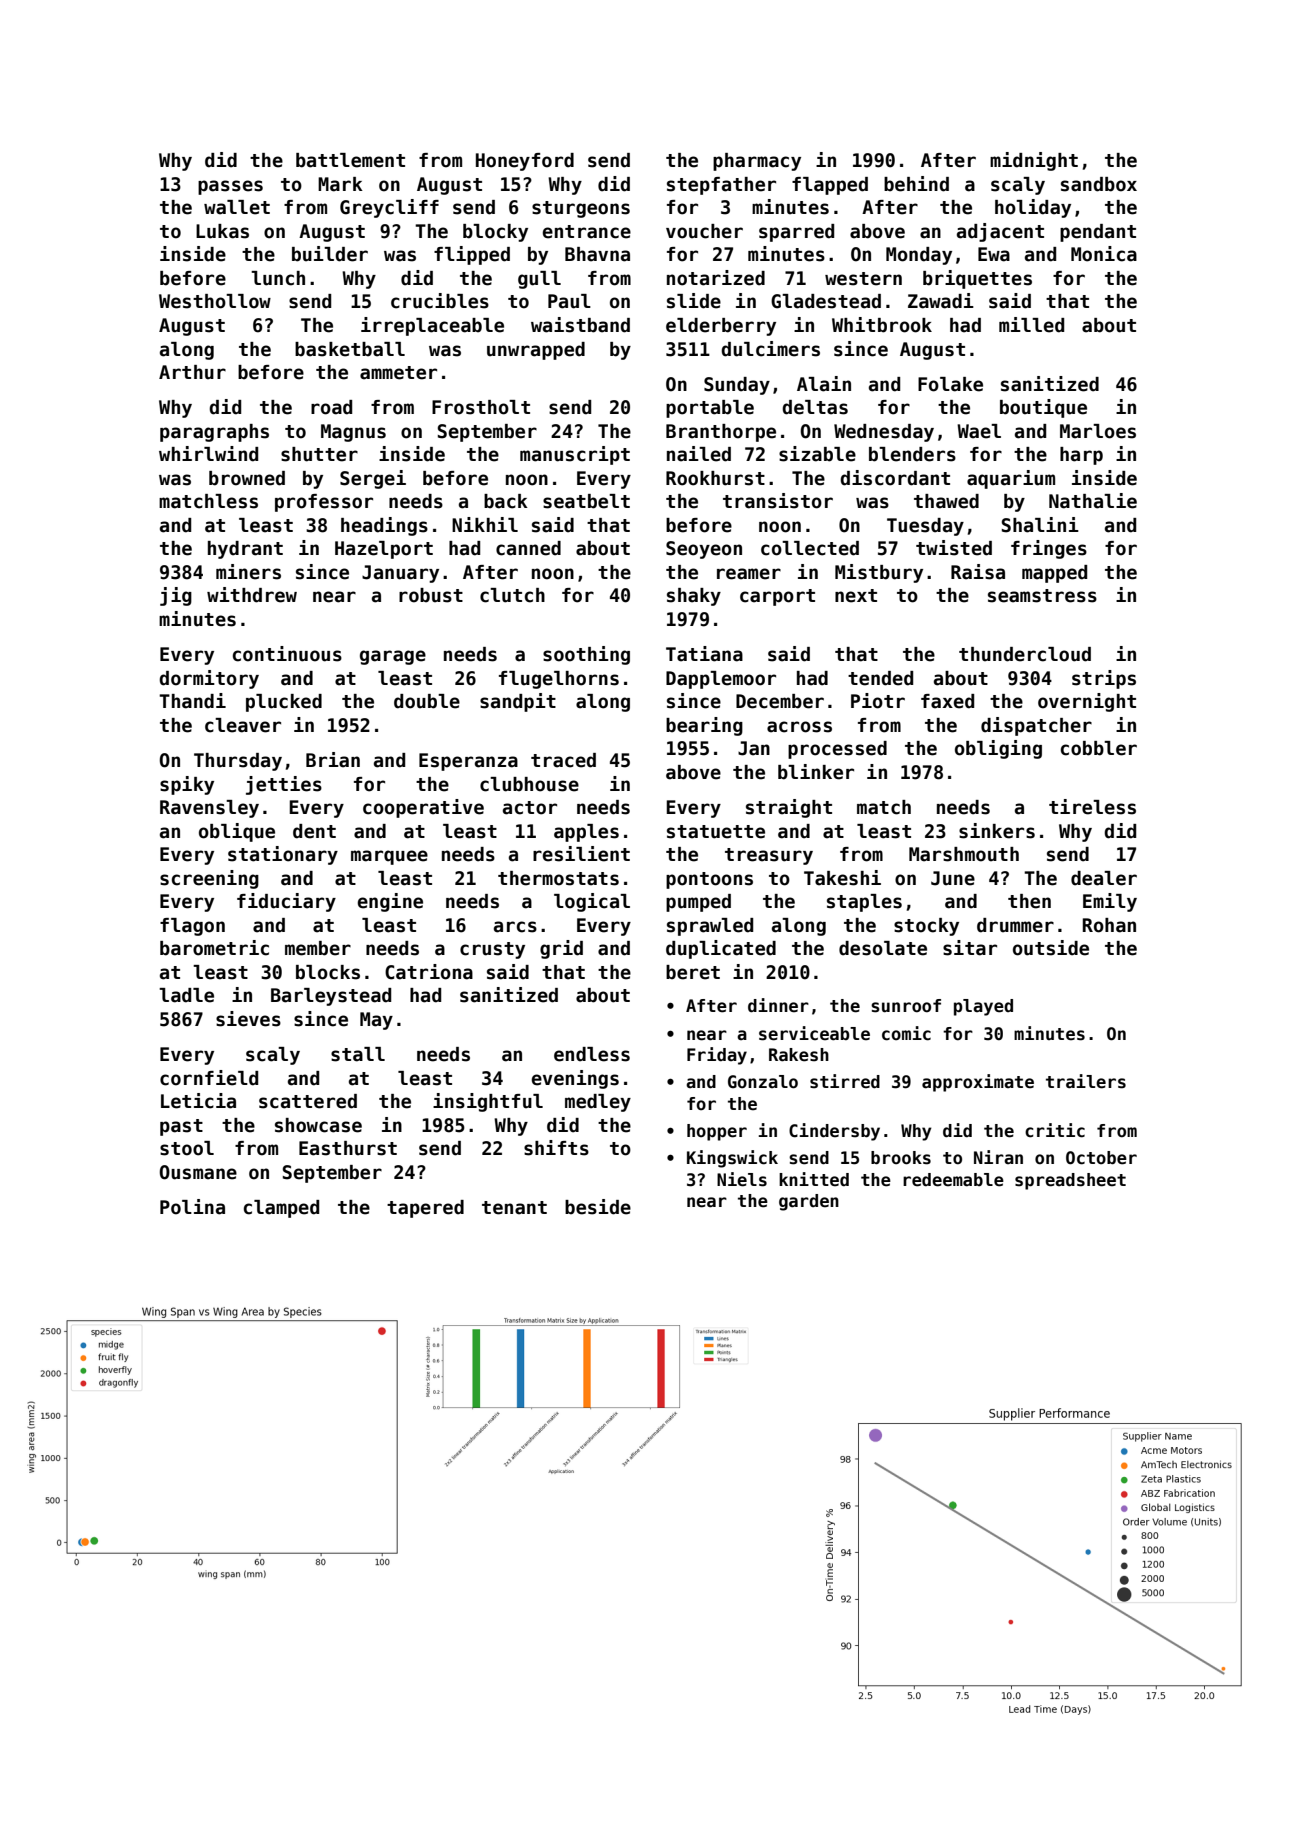 The height and width of the screenshot is (1834, 1297). Describe the element at coordinates (384, 550) in the screenshot. I see `Hazelport` at that location.
